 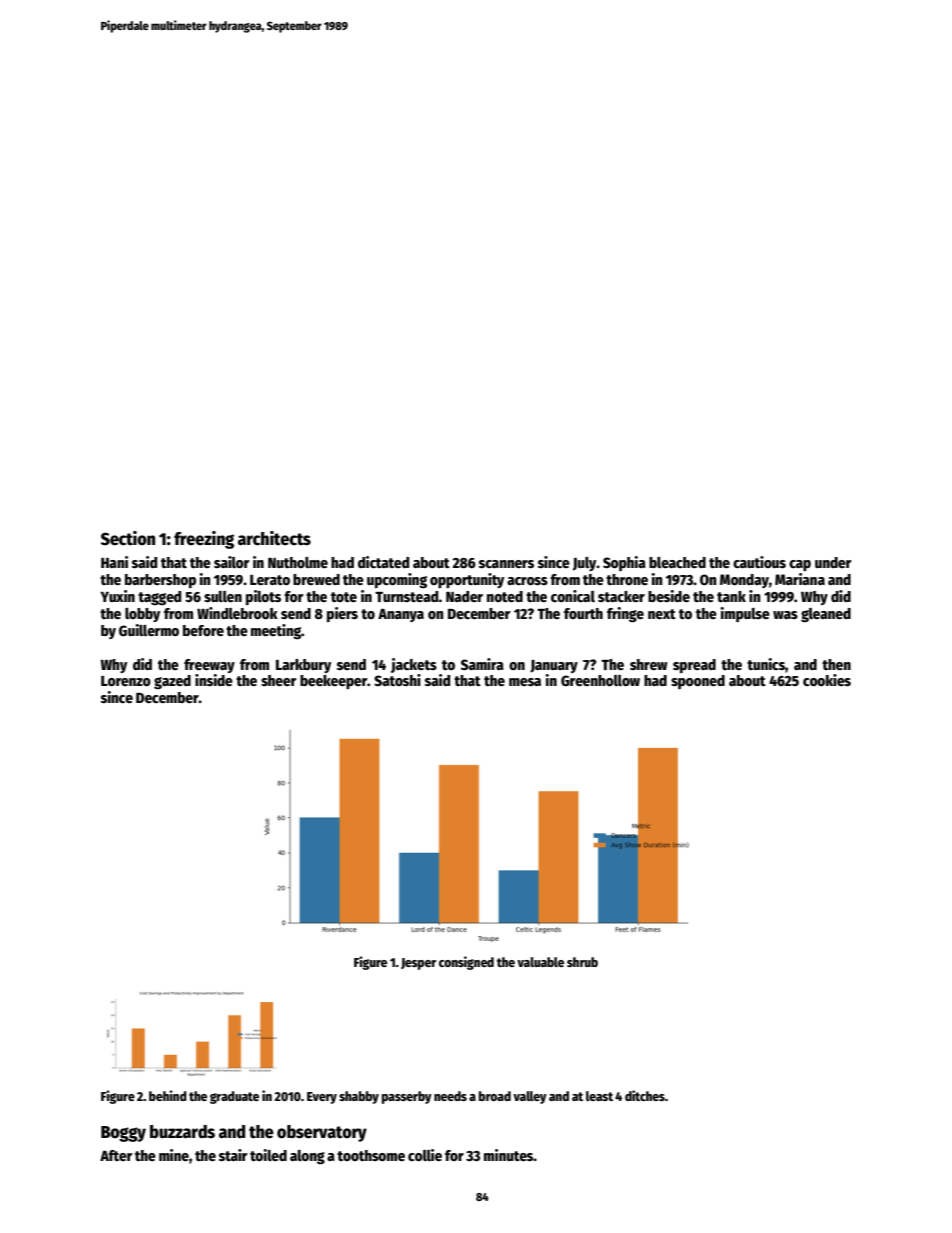 I want to click on spooned, so click(x=698, y=682).
